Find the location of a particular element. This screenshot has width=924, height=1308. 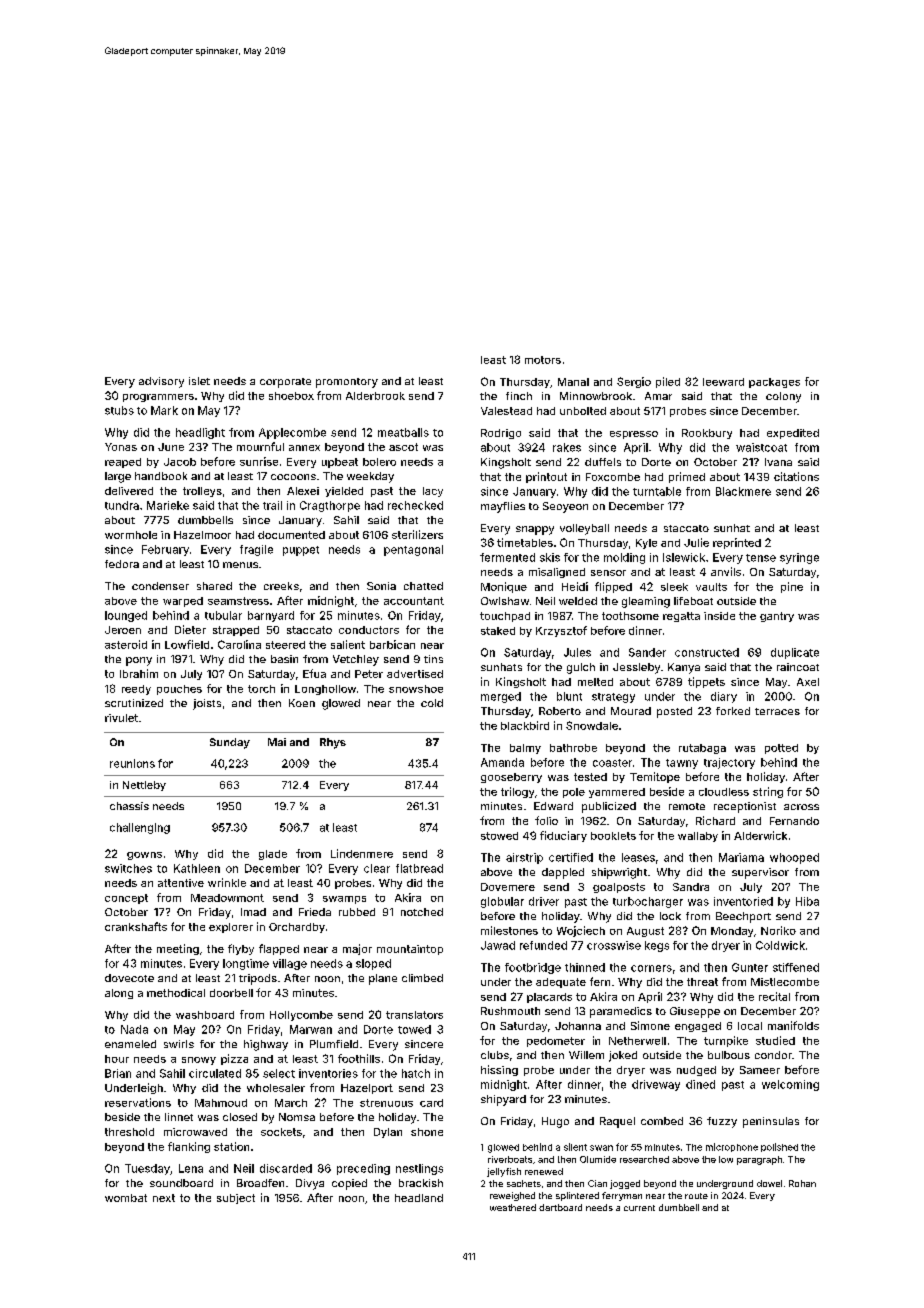

leeward is located at coordinates (723, 382).
